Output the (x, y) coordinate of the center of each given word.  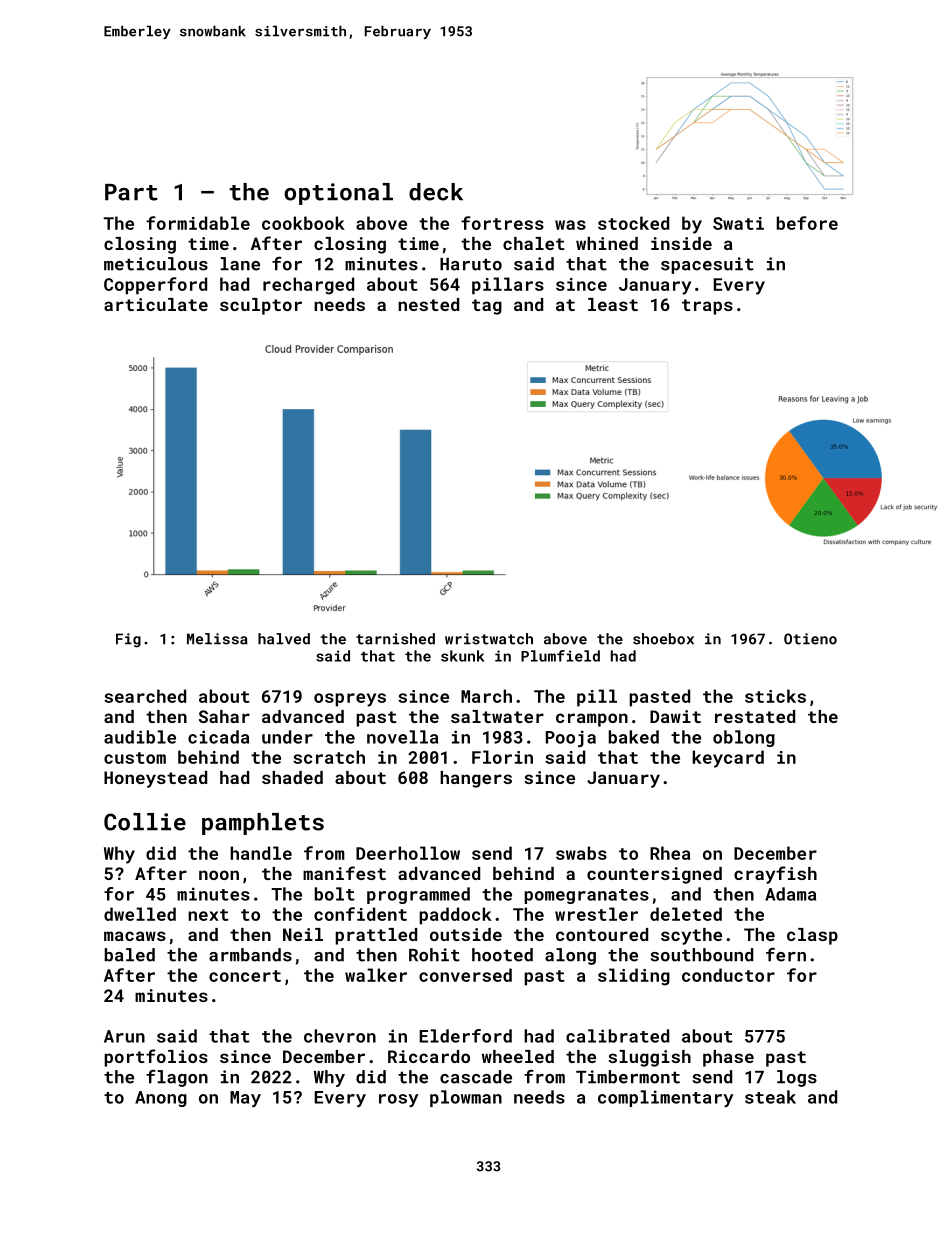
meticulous (156, 264)
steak (770, 1097)
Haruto (471, 264)
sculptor (261, 306)
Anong (161, 1099)
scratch (329, 757)
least (613, 304)
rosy (399, 1100)
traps (707, 307)
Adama (790, 894)
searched (145, 696)
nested (428, 304)
